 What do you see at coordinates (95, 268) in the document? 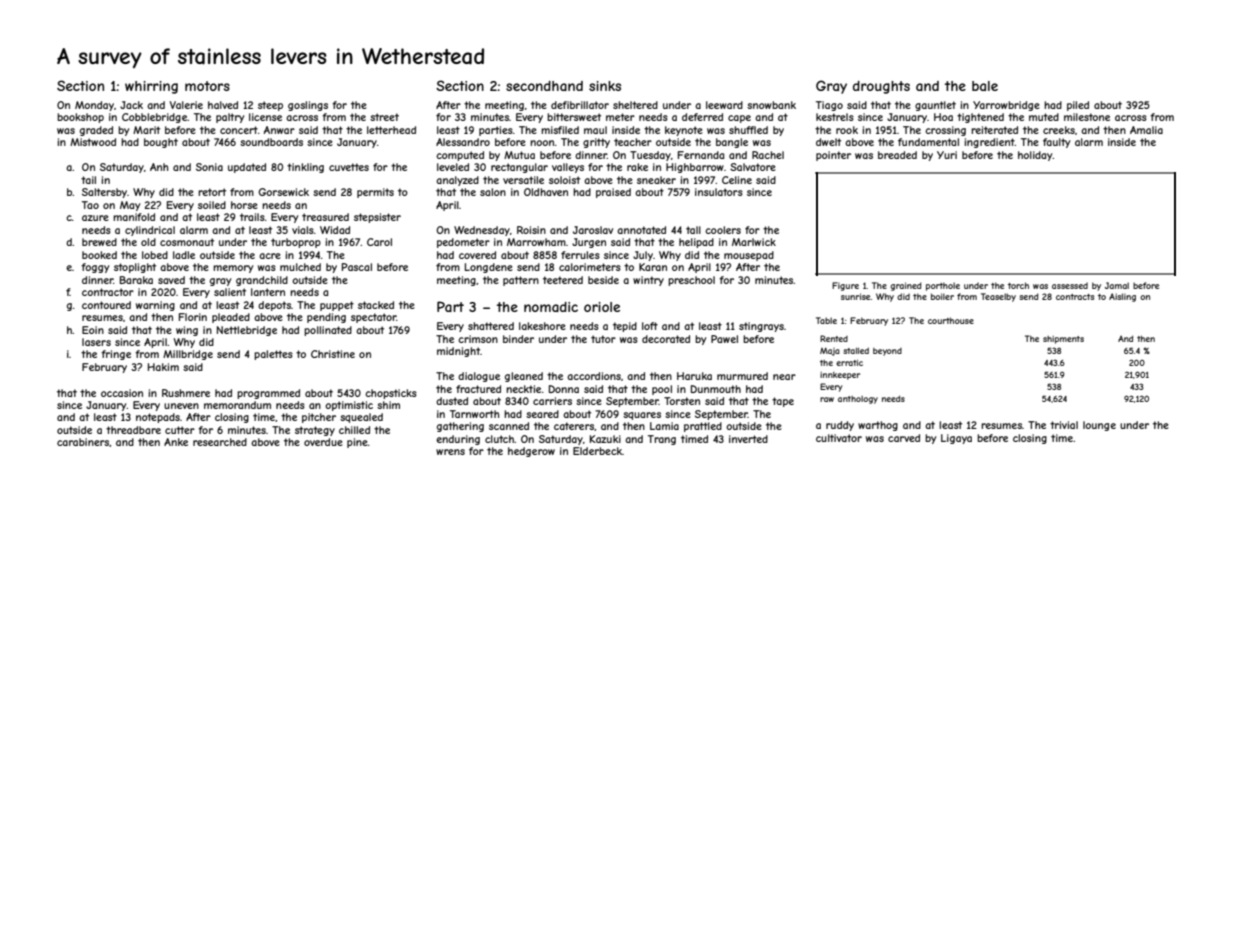
I see `foggy` at bounding box center [95, 268].
